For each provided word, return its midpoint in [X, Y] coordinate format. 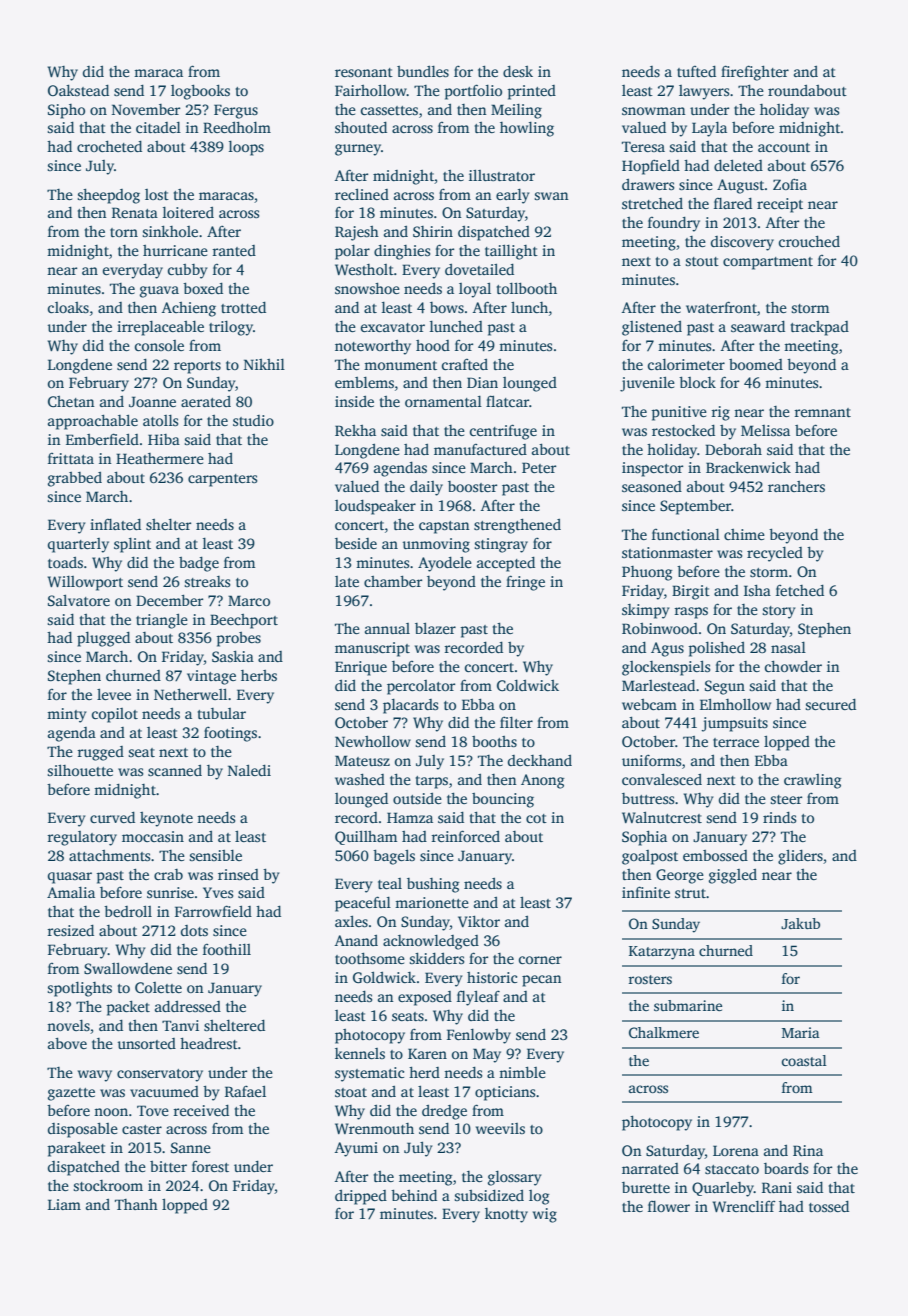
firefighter [755, 73]
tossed [829, 1206]
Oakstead [78, 90]
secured [830, 704]
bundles [423, 71]
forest [210, 1166]
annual [387, 628]
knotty [506, 1215]
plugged [103, 639]
